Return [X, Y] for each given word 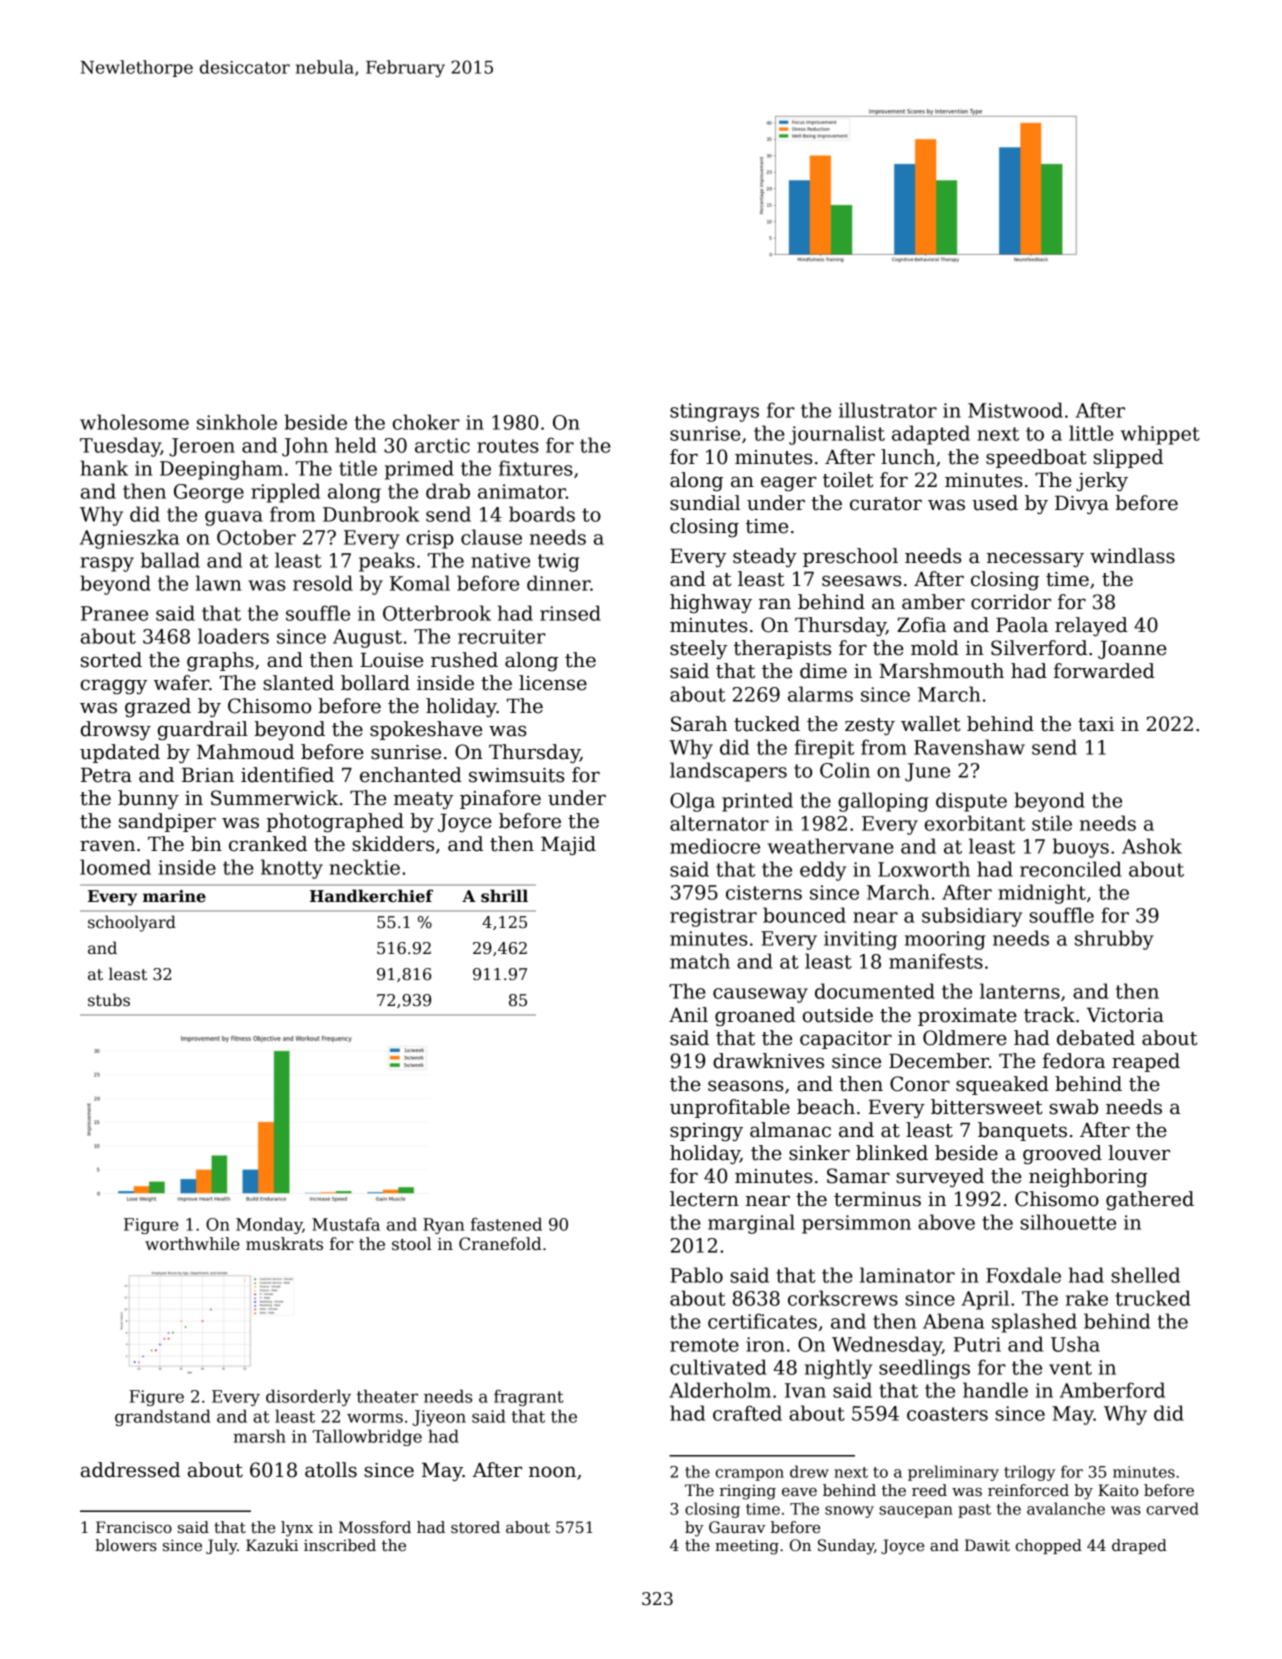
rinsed [570, 613]
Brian [208, 775]
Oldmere [965, 1038]
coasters [947, 1414]
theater [387, 1396]
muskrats [284, 1244]
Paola [1022, 625]
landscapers [728, 772]
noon [552, 1472]
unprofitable [730, 1108]
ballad [170, 560]
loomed [115, 867]
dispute [971, 802]
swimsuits [517, 775]
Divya [1082, 505]
